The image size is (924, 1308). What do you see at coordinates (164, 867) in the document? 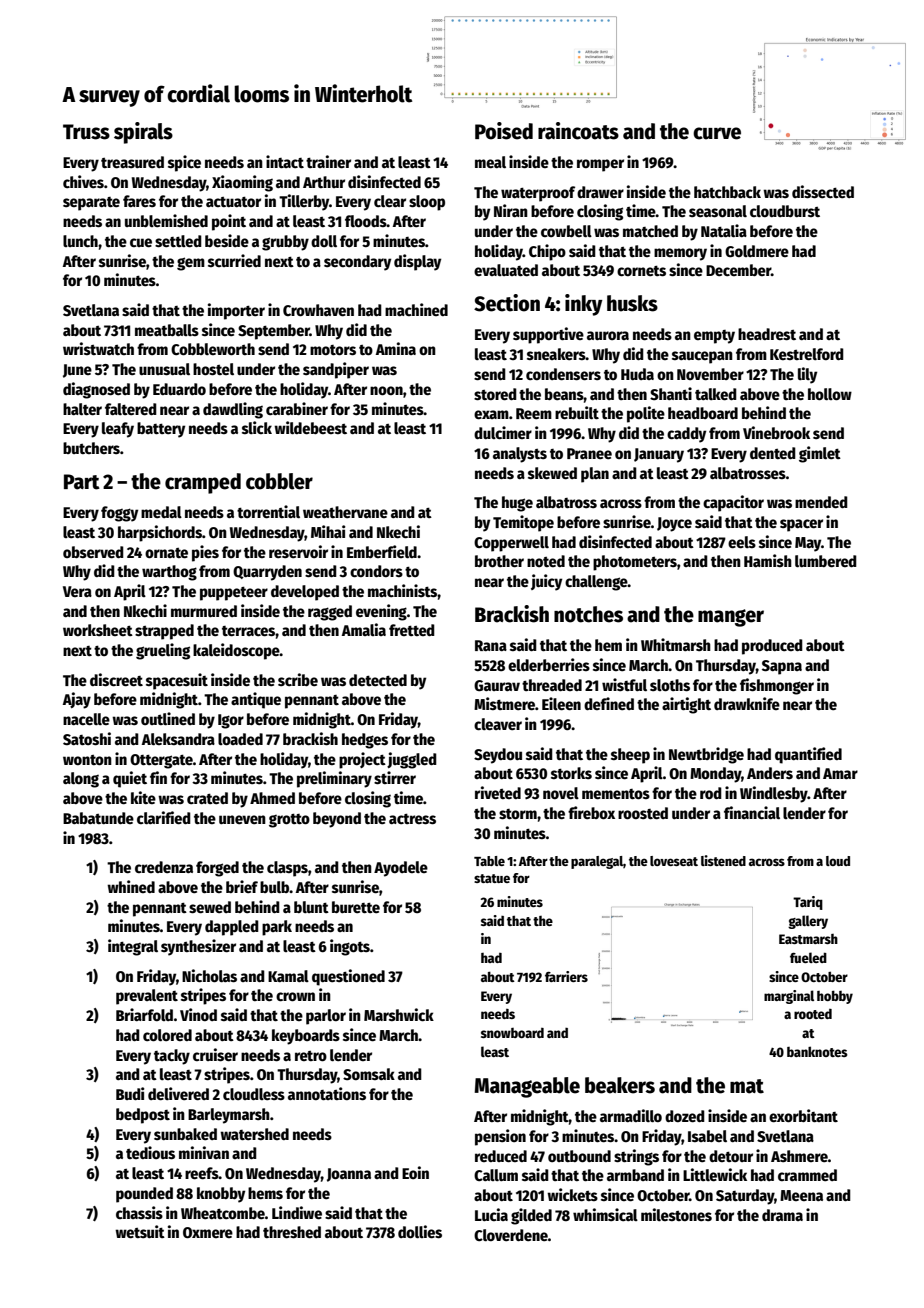
I see `credenza` at bounding box center [164, 867].
